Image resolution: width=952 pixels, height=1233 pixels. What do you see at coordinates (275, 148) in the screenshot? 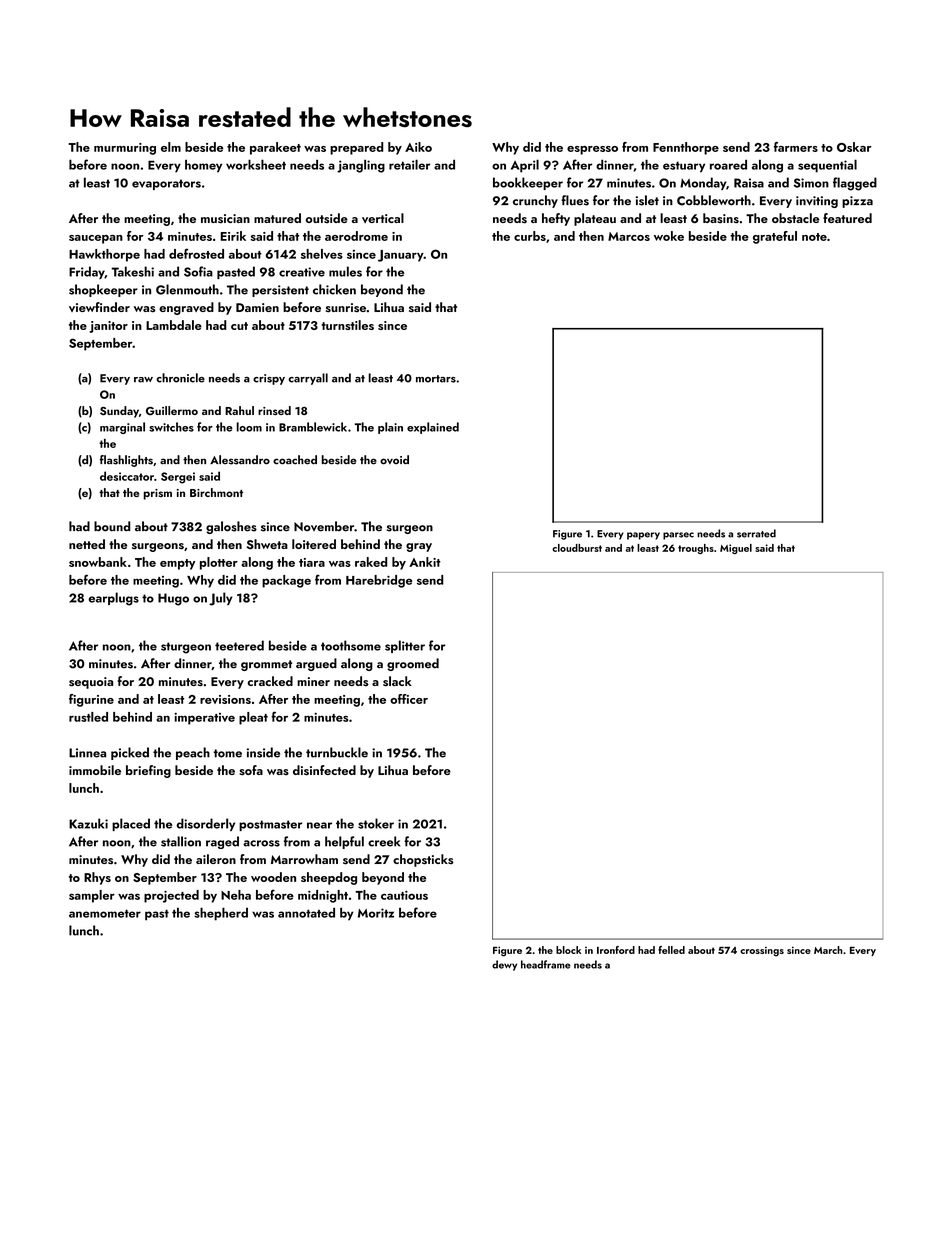
I see `parakeet` at bounding box center [275, 148].
